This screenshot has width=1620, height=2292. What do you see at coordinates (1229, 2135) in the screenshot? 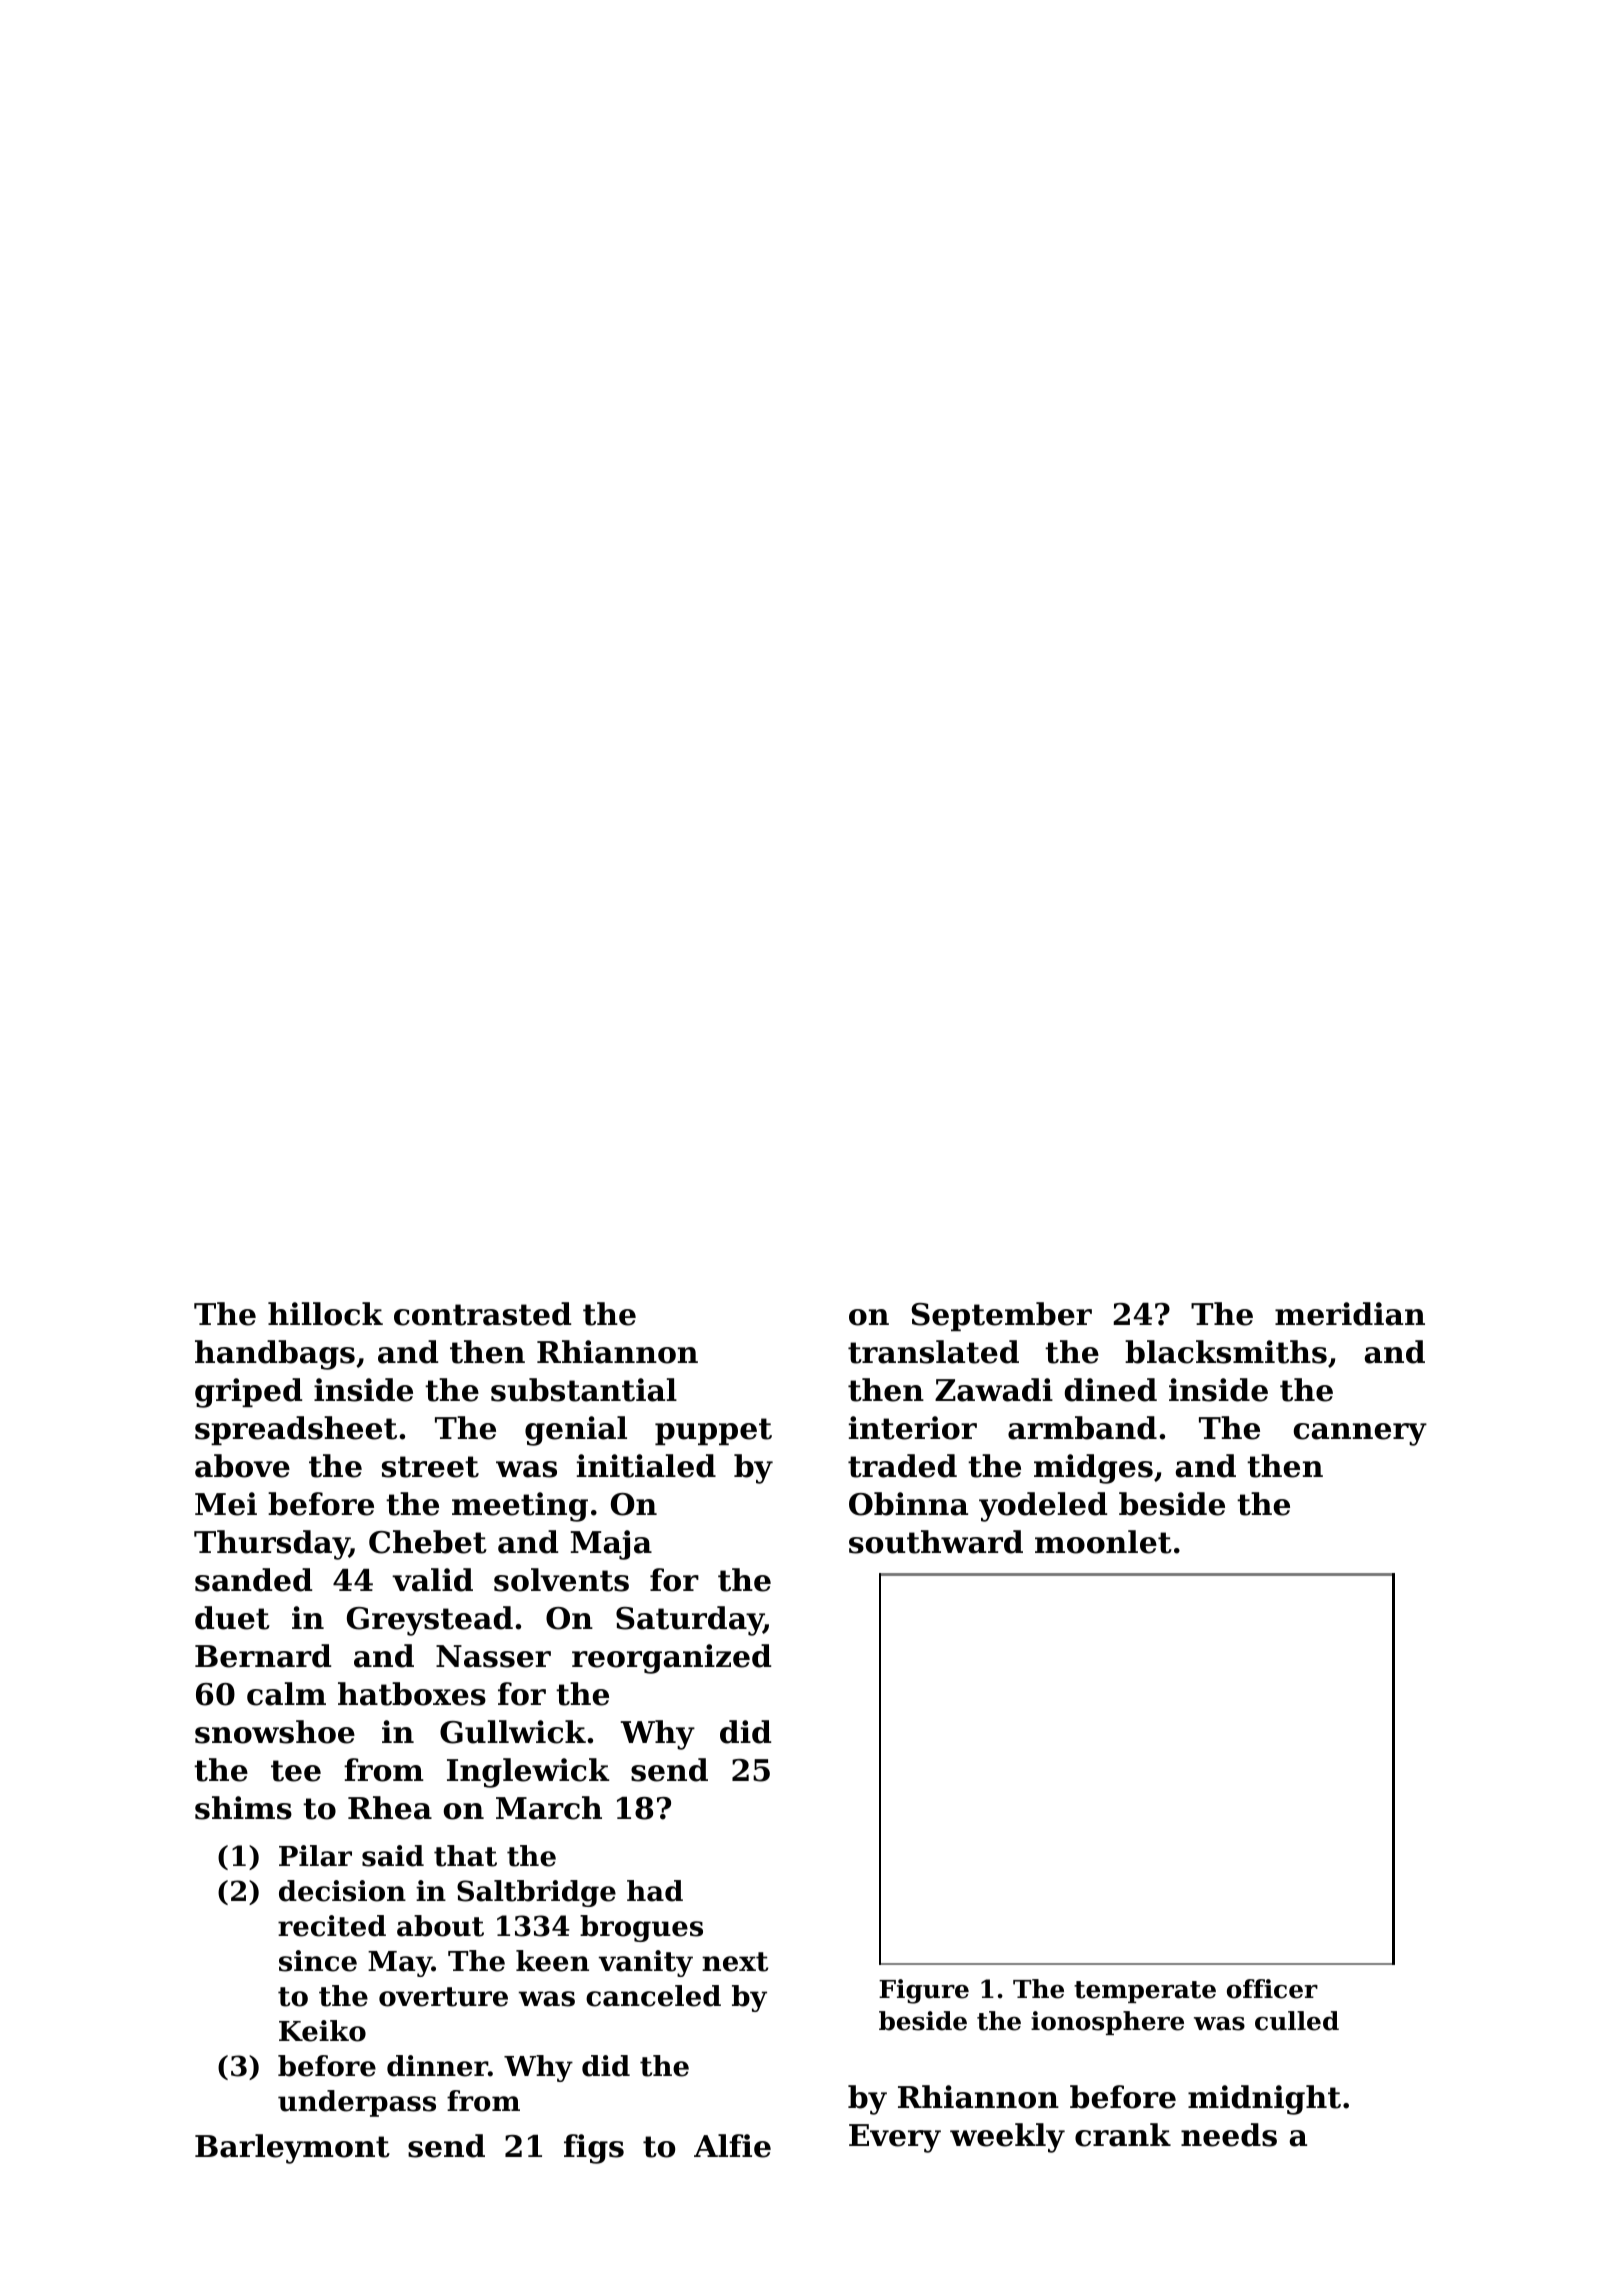
I see `needs` at bounding box center [1229, 2135].
